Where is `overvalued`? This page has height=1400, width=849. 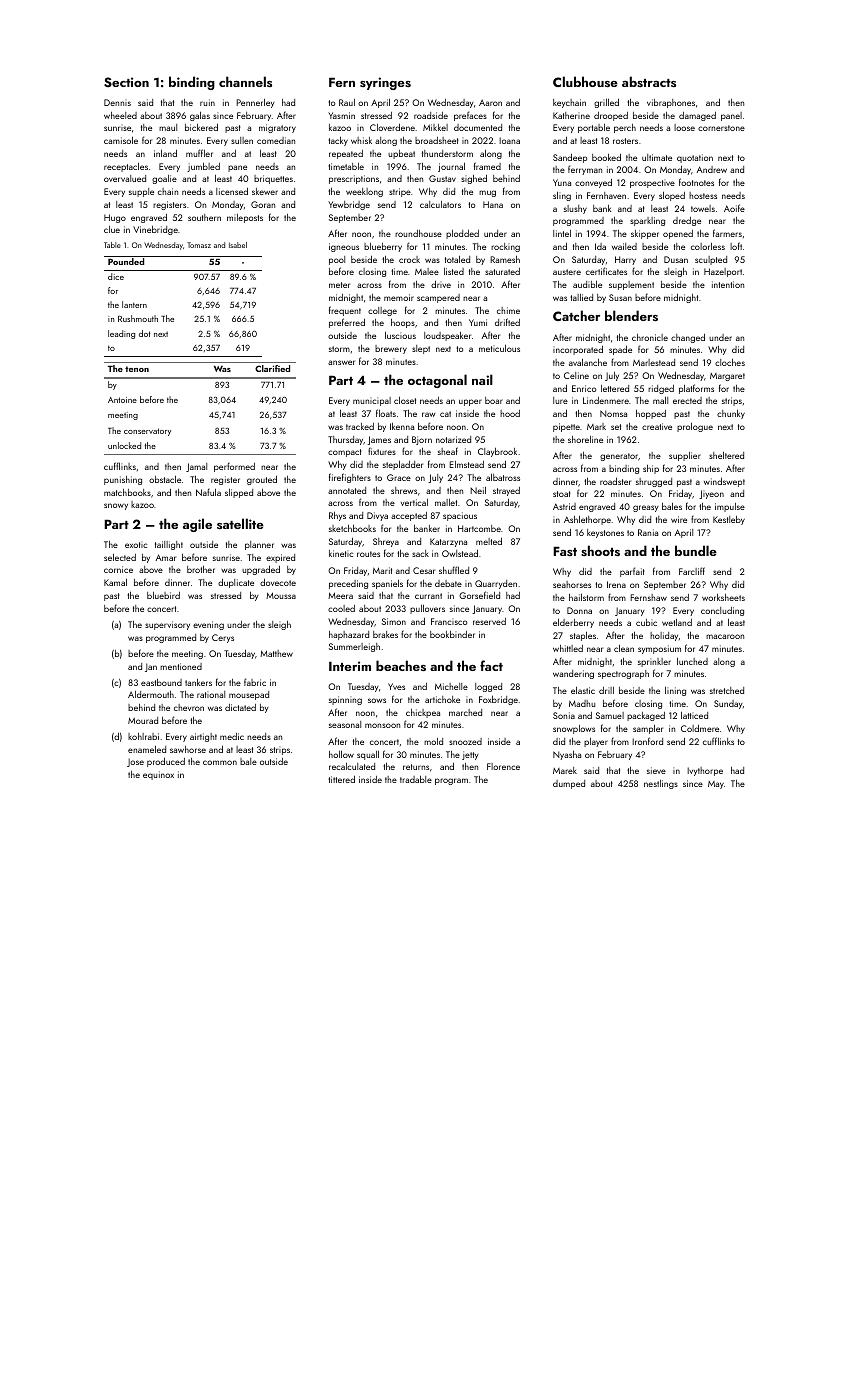
overvalued is located at coordinates (125, 178).
